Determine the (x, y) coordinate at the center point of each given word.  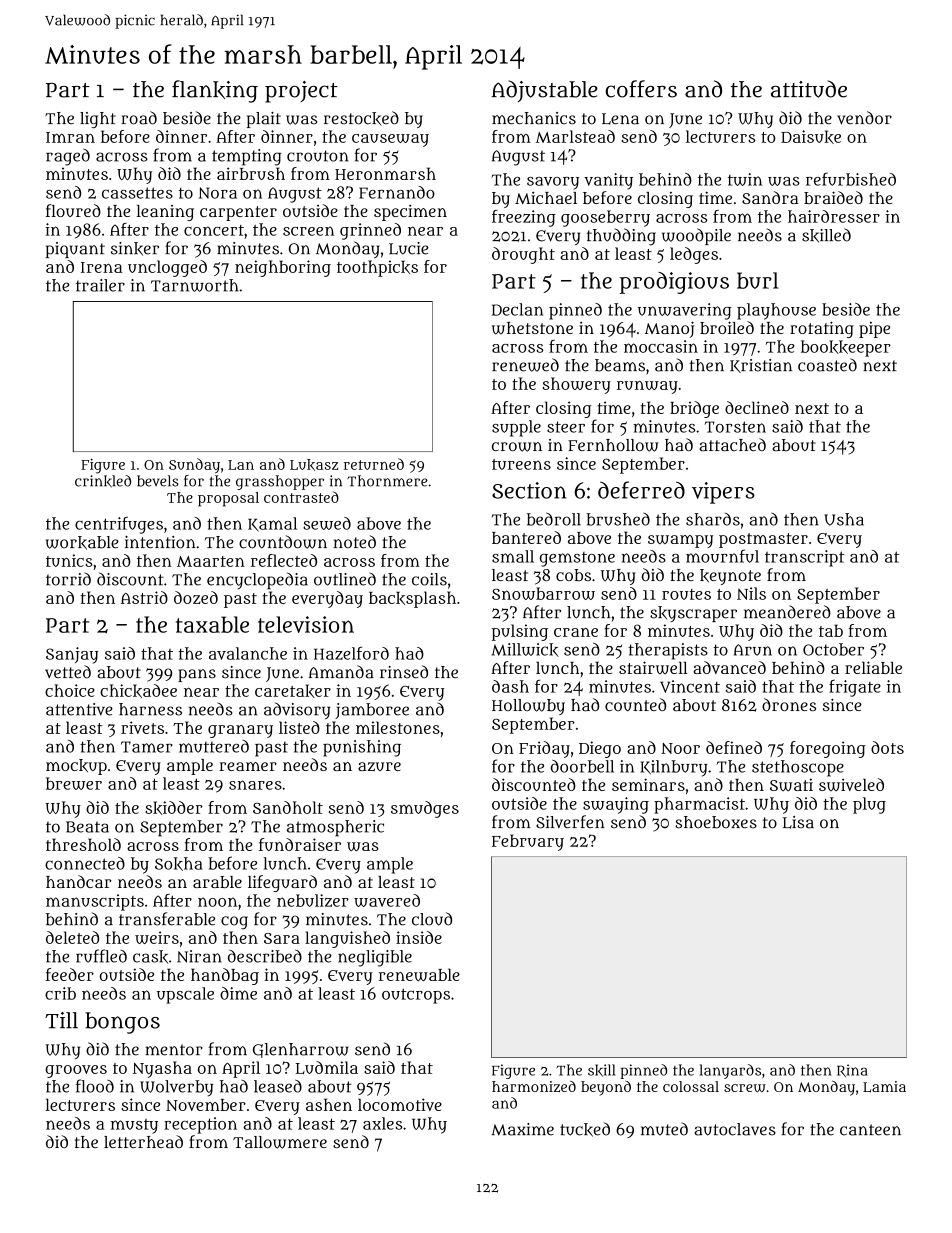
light (98, 120)
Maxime (522, 1129)
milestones (398, 727)
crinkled (103, 481)
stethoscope (798, 768)
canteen (870, 1130)
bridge (694, 409)
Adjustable (545, 91)
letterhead (143, 1141)
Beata (87, 827)
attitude (809, 89)
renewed (525, 365)
